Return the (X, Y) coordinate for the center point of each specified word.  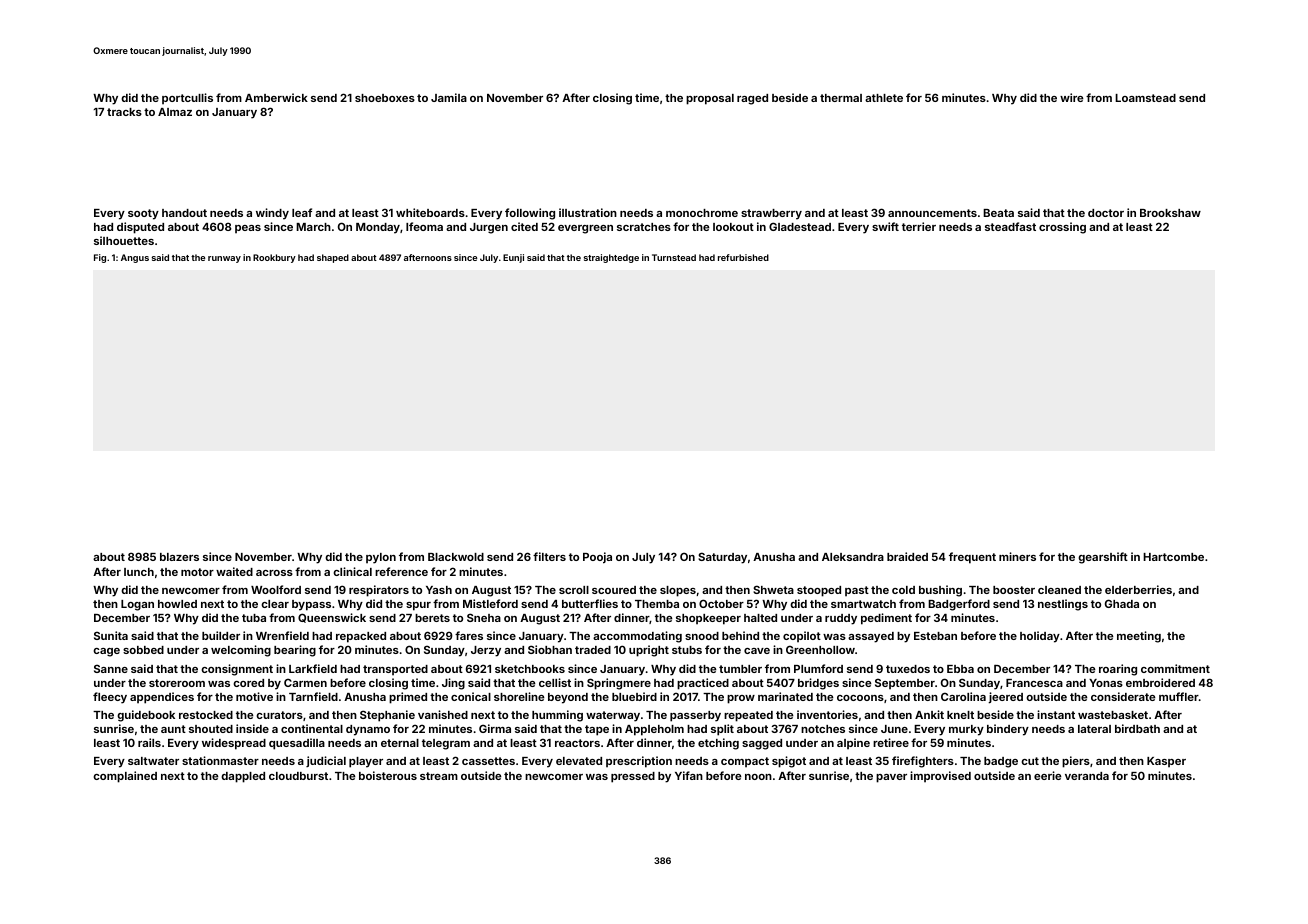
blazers (179, 557)
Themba (657, 604)
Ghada (1122, 603)
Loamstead (1145, 98)
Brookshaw (1170, 213)
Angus (135, 258)
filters (549, 556)
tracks (124, 112)
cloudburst (298, 776)
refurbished (743, 257)
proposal (710, 99)
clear (275, 604)
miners (1017, 556)
